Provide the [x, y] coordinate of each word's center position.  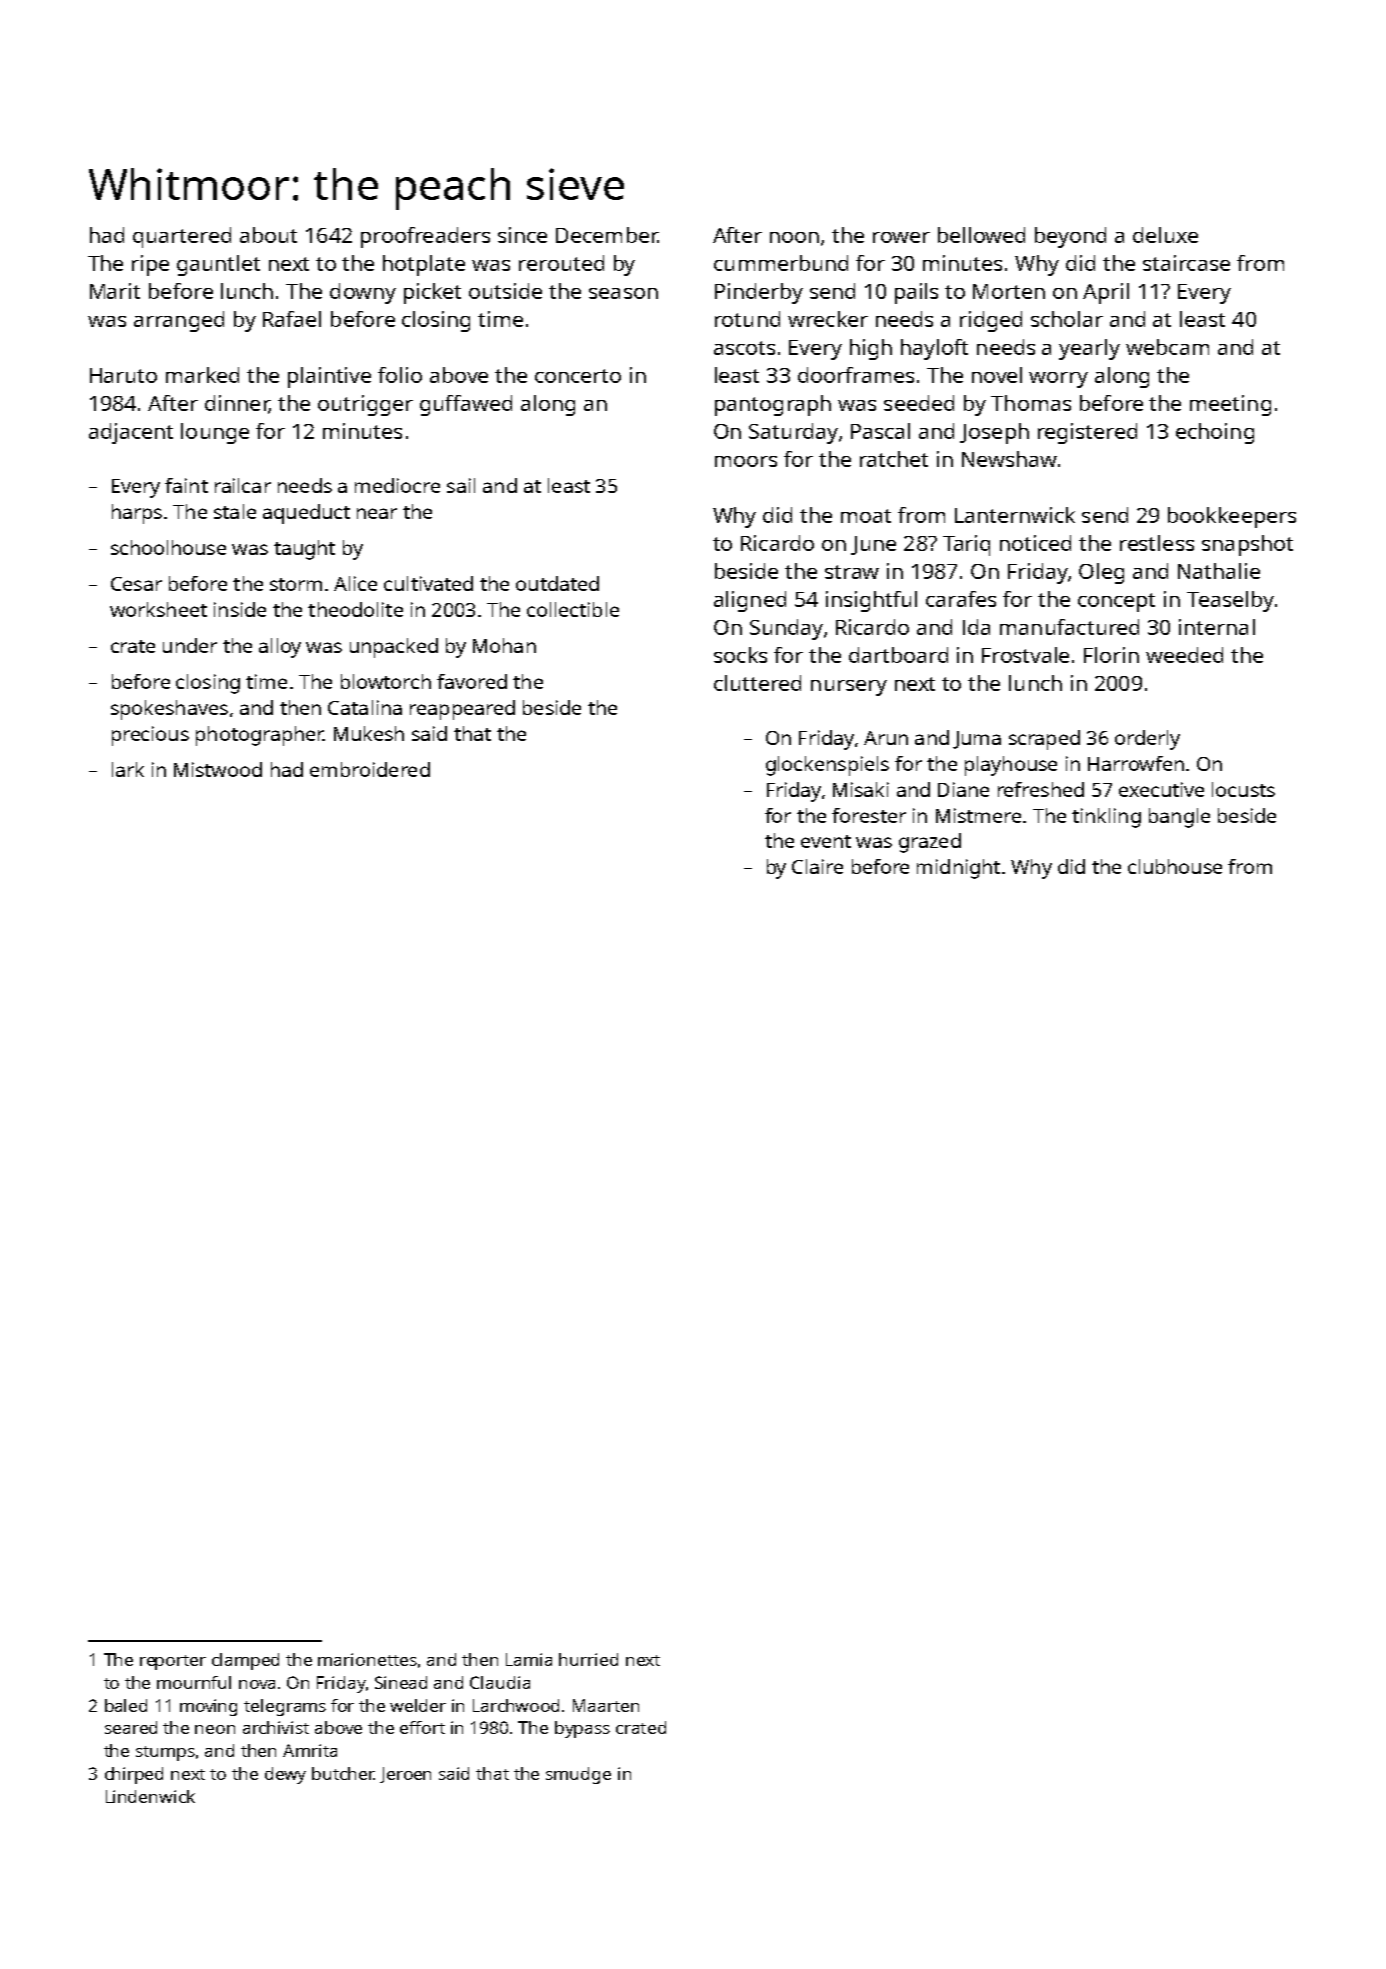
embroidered [370, 769]
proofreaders [425, 237]
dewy [285, 1775]
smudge [578, 1775]
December [607, 235]
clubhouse [1175, 866]
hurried [588, 1659]
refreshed [1041, 789]
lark [128, 769]
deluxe [1165, 235]
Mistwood [218, 769]
